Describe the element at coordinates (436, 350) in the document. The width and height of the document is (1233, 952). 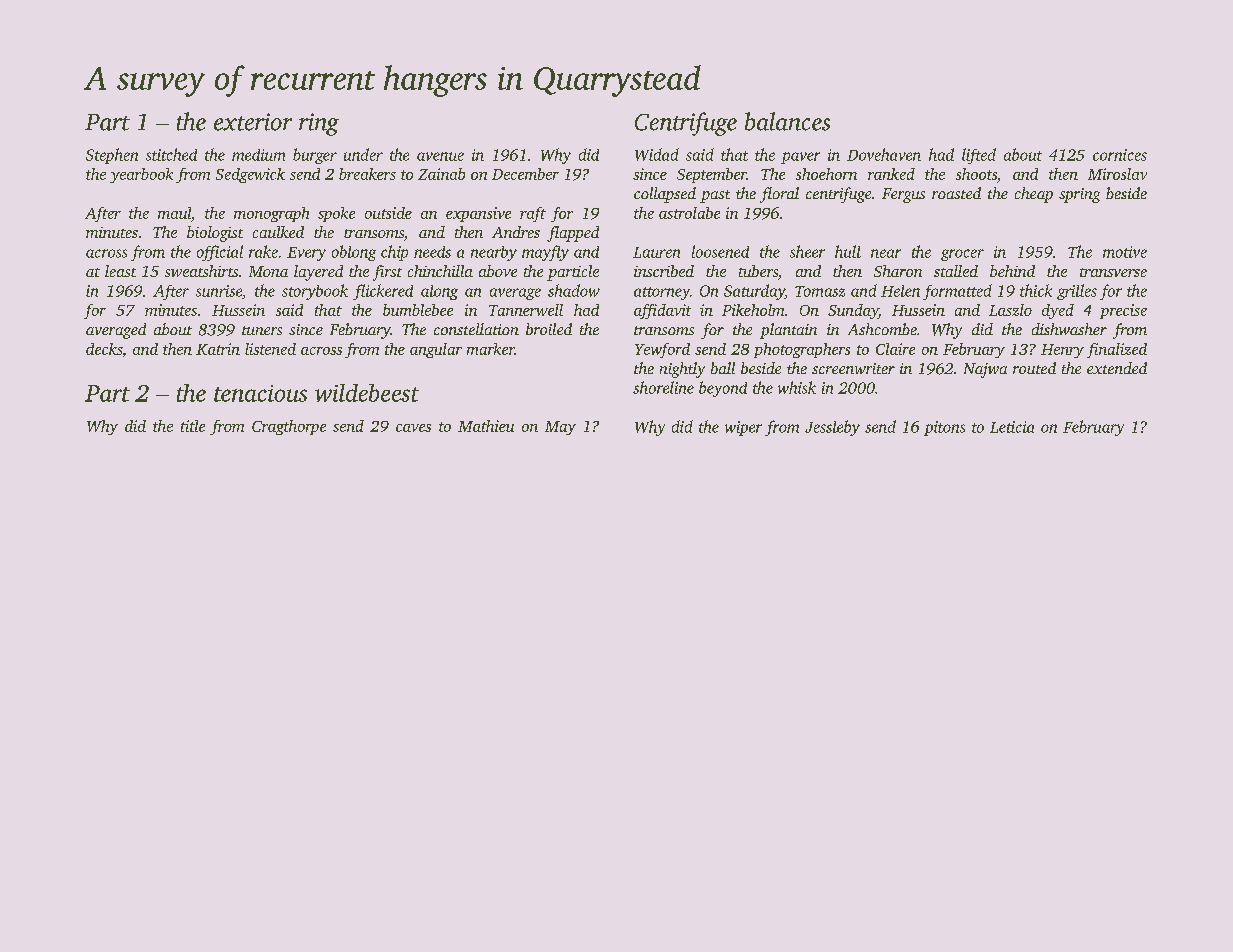
I see `angular` at that location.
